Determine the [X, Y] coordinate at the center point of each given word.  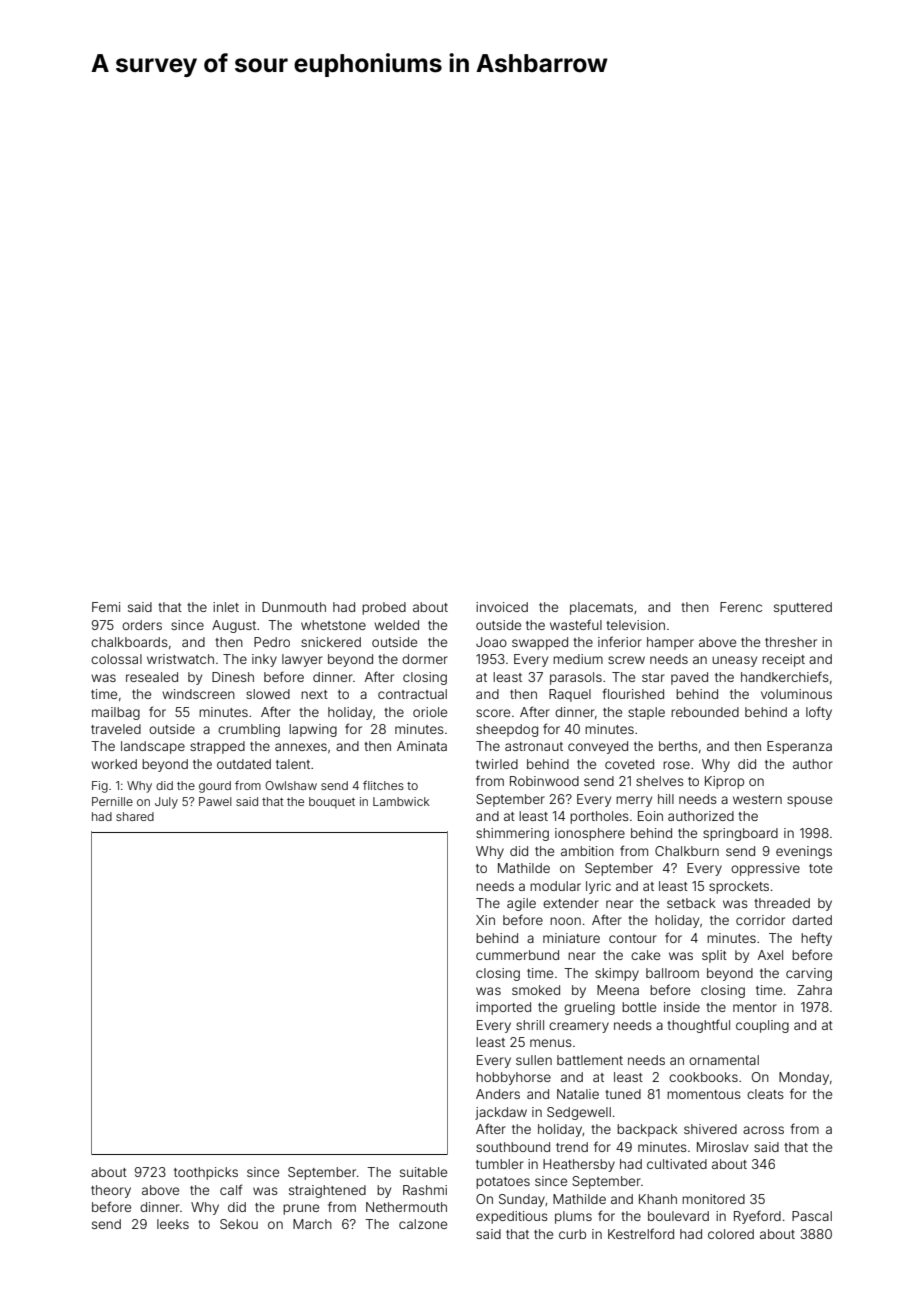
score [493, 713]
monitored [713, 1199]
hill [666, 799]
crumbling [249, 730]
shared [135, 816]
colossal [116, 659]
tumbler [500, 1164]
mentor [755, 1007]
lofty [819, 713]
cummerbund [517, 955]
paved [689, 678]
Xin [485, 920]
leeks [173, 1224]
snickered [331, 642]
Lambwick [401, 801]
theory [111, 1191]
